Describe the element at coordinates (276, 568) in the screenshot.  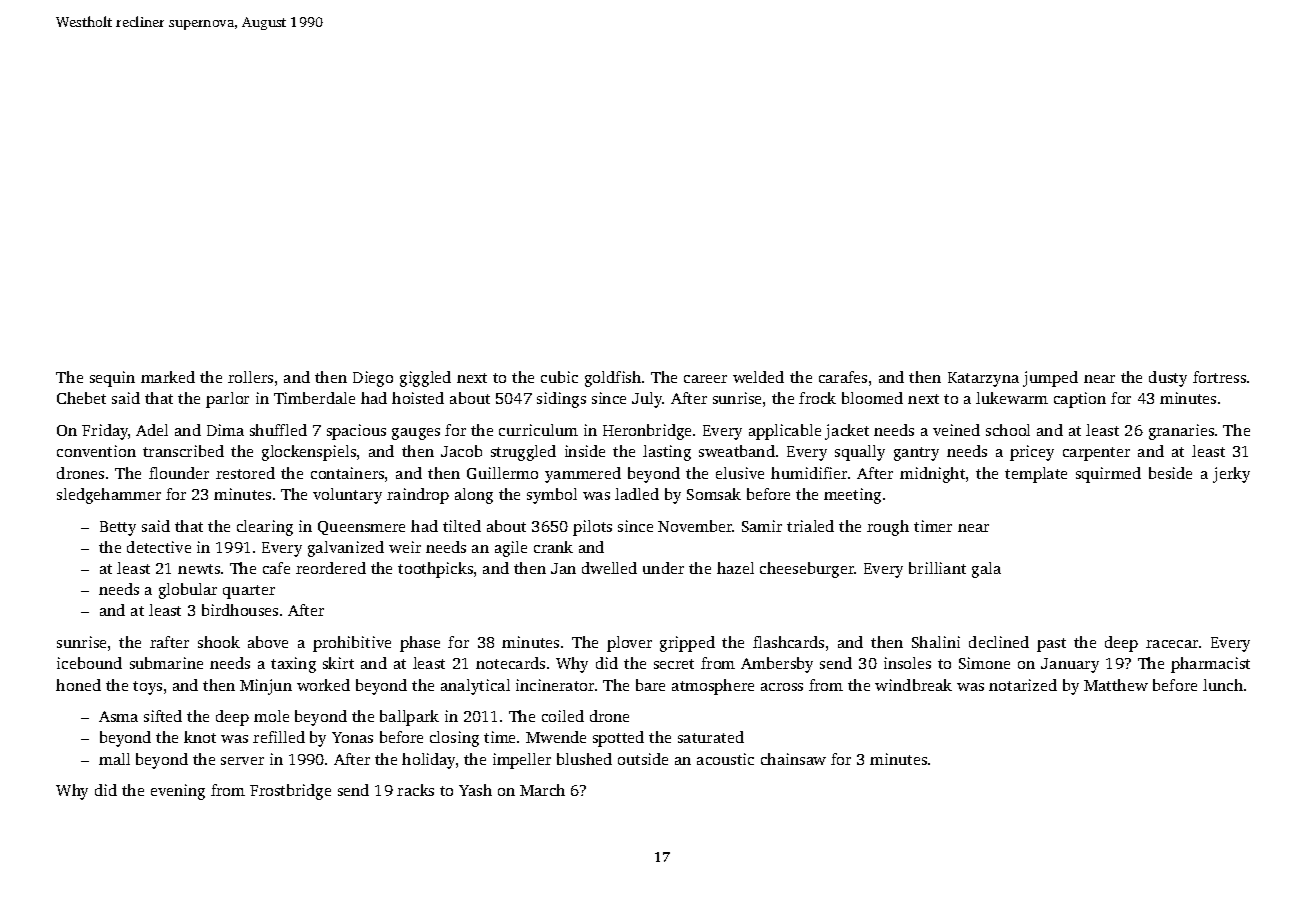
I see `cafe` at that location.
